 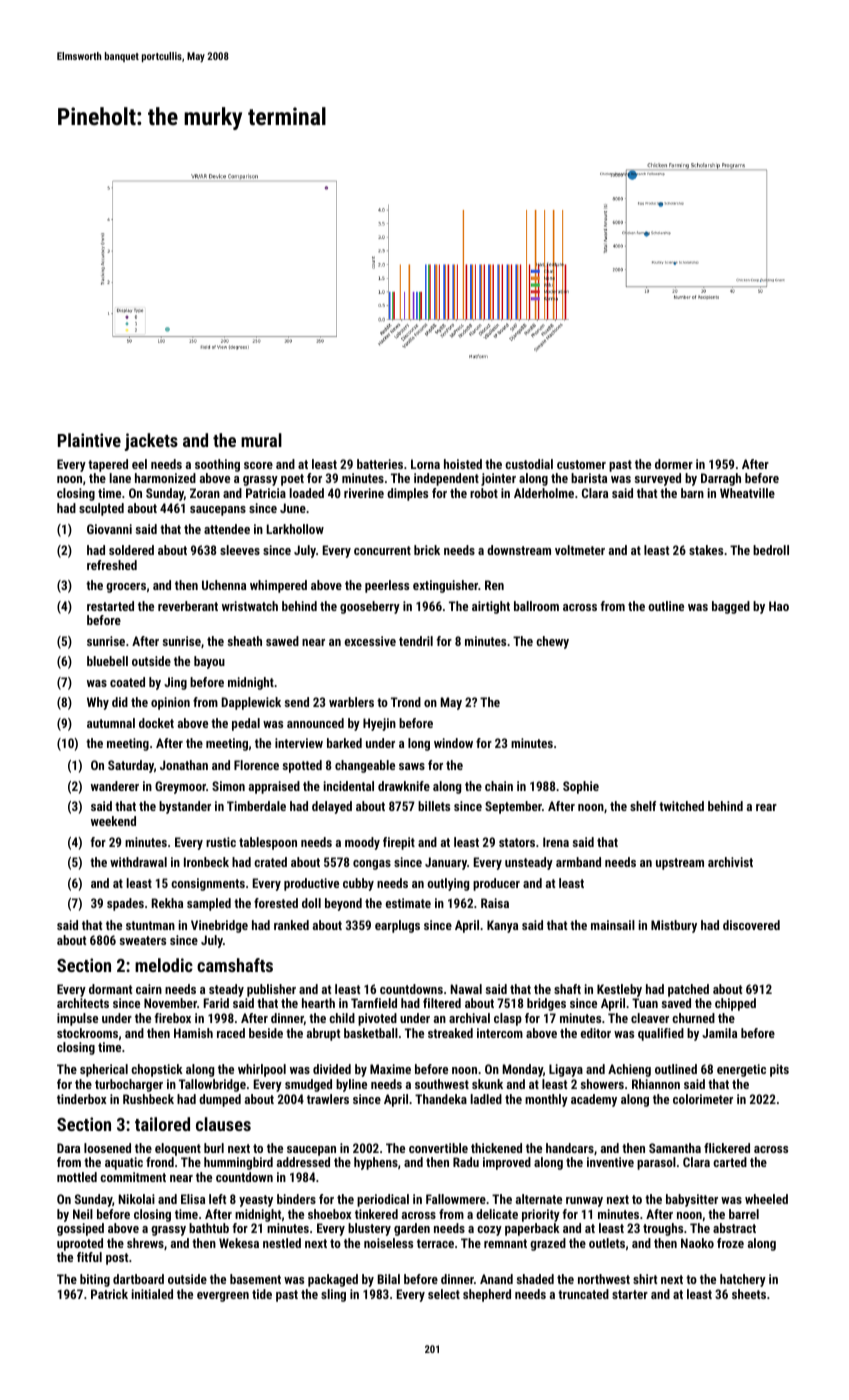 What do you see at coordinates (658, 479) in the screenshot?
I see `surveyed` at bounding box center [658, 479].
